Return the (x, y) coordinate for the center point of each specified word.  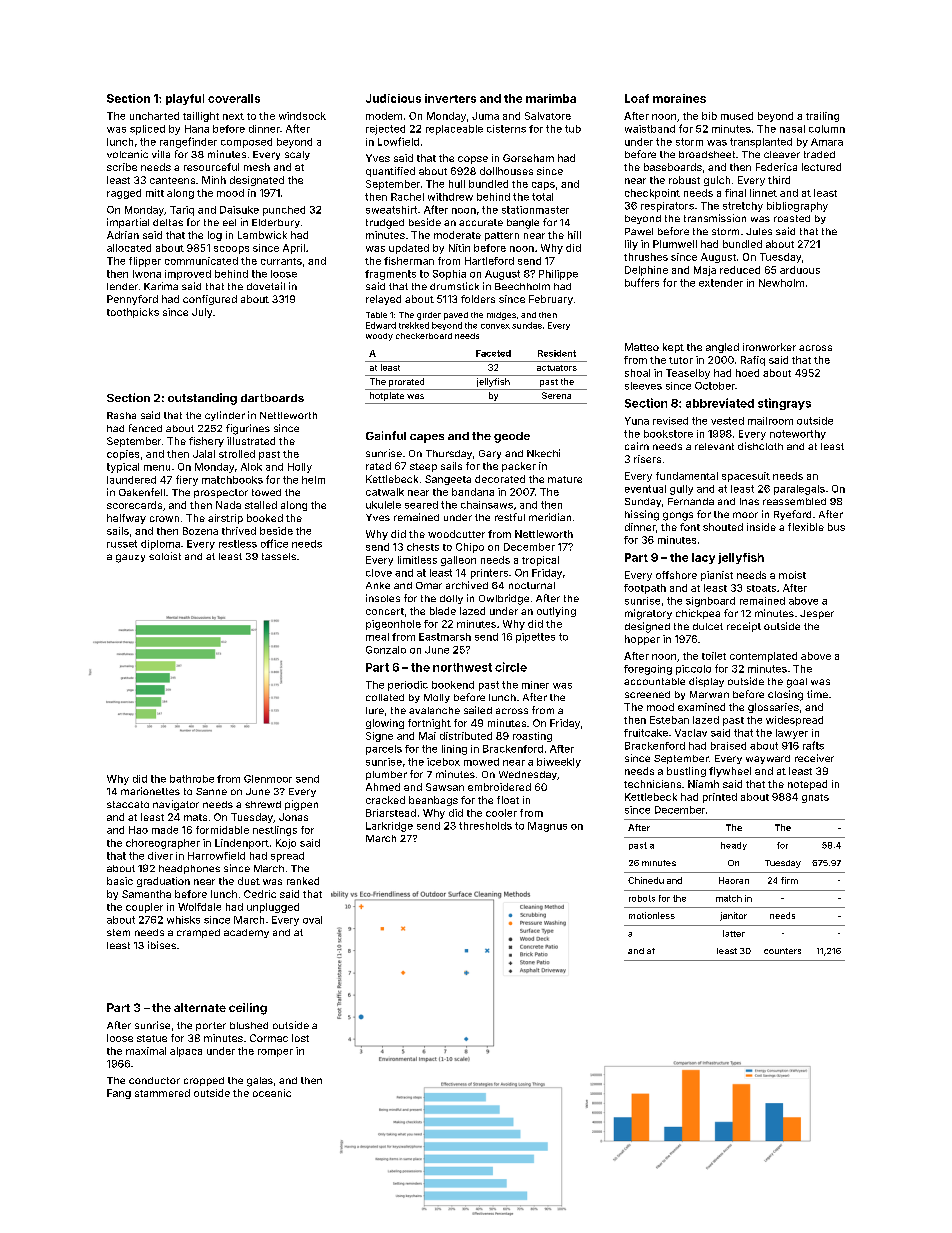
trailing (822, 117)
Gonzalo (386, 650)
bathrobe (192, 779)
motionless (652, 915)
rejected (385, 130)
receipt (744, 627)
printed (720, 798)
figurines (248, 429)
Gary (490, 454)
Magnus (547, 827)
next (233, 116)
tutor (681, 360)
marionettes (150, 791)
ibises (162, 945)
